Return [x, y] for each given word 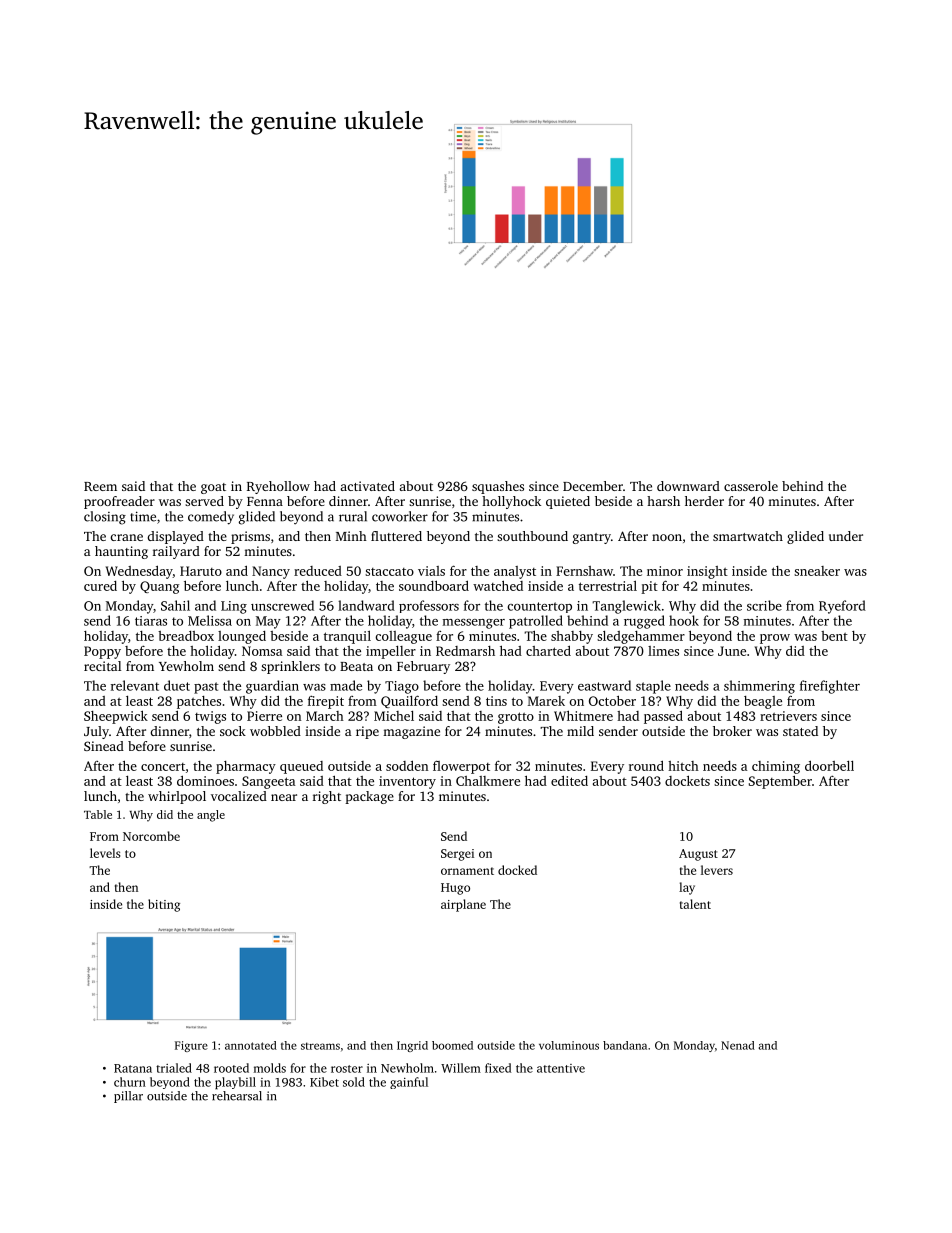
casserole [751, 486]
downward [688, 486]
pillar [128, 1097]
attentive [561, 1068]
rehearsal [237, 1096]
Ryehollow [278, 487]
